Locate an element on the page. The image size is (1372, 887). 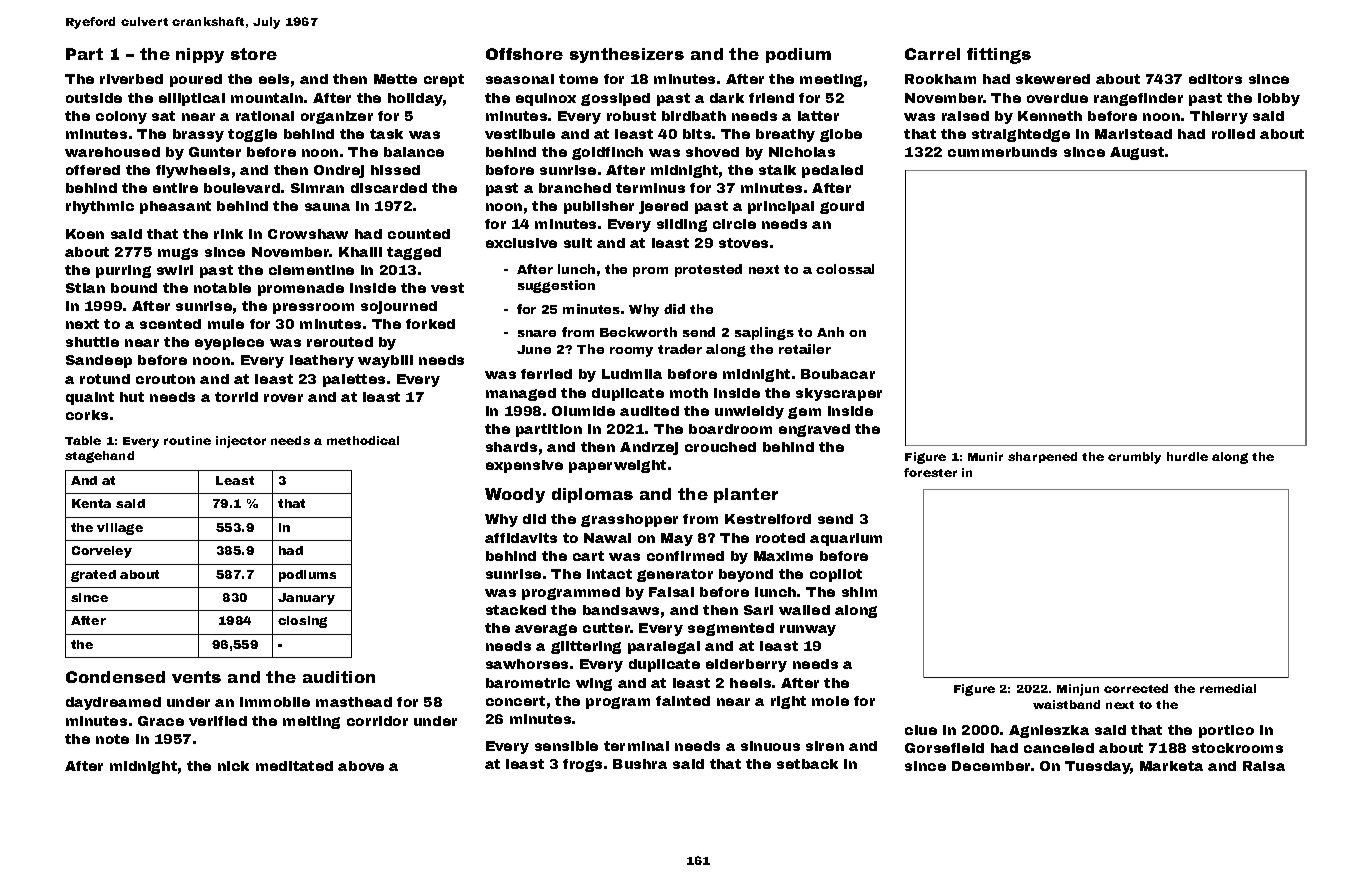
Faisal is located at coordinates (671, 592).
